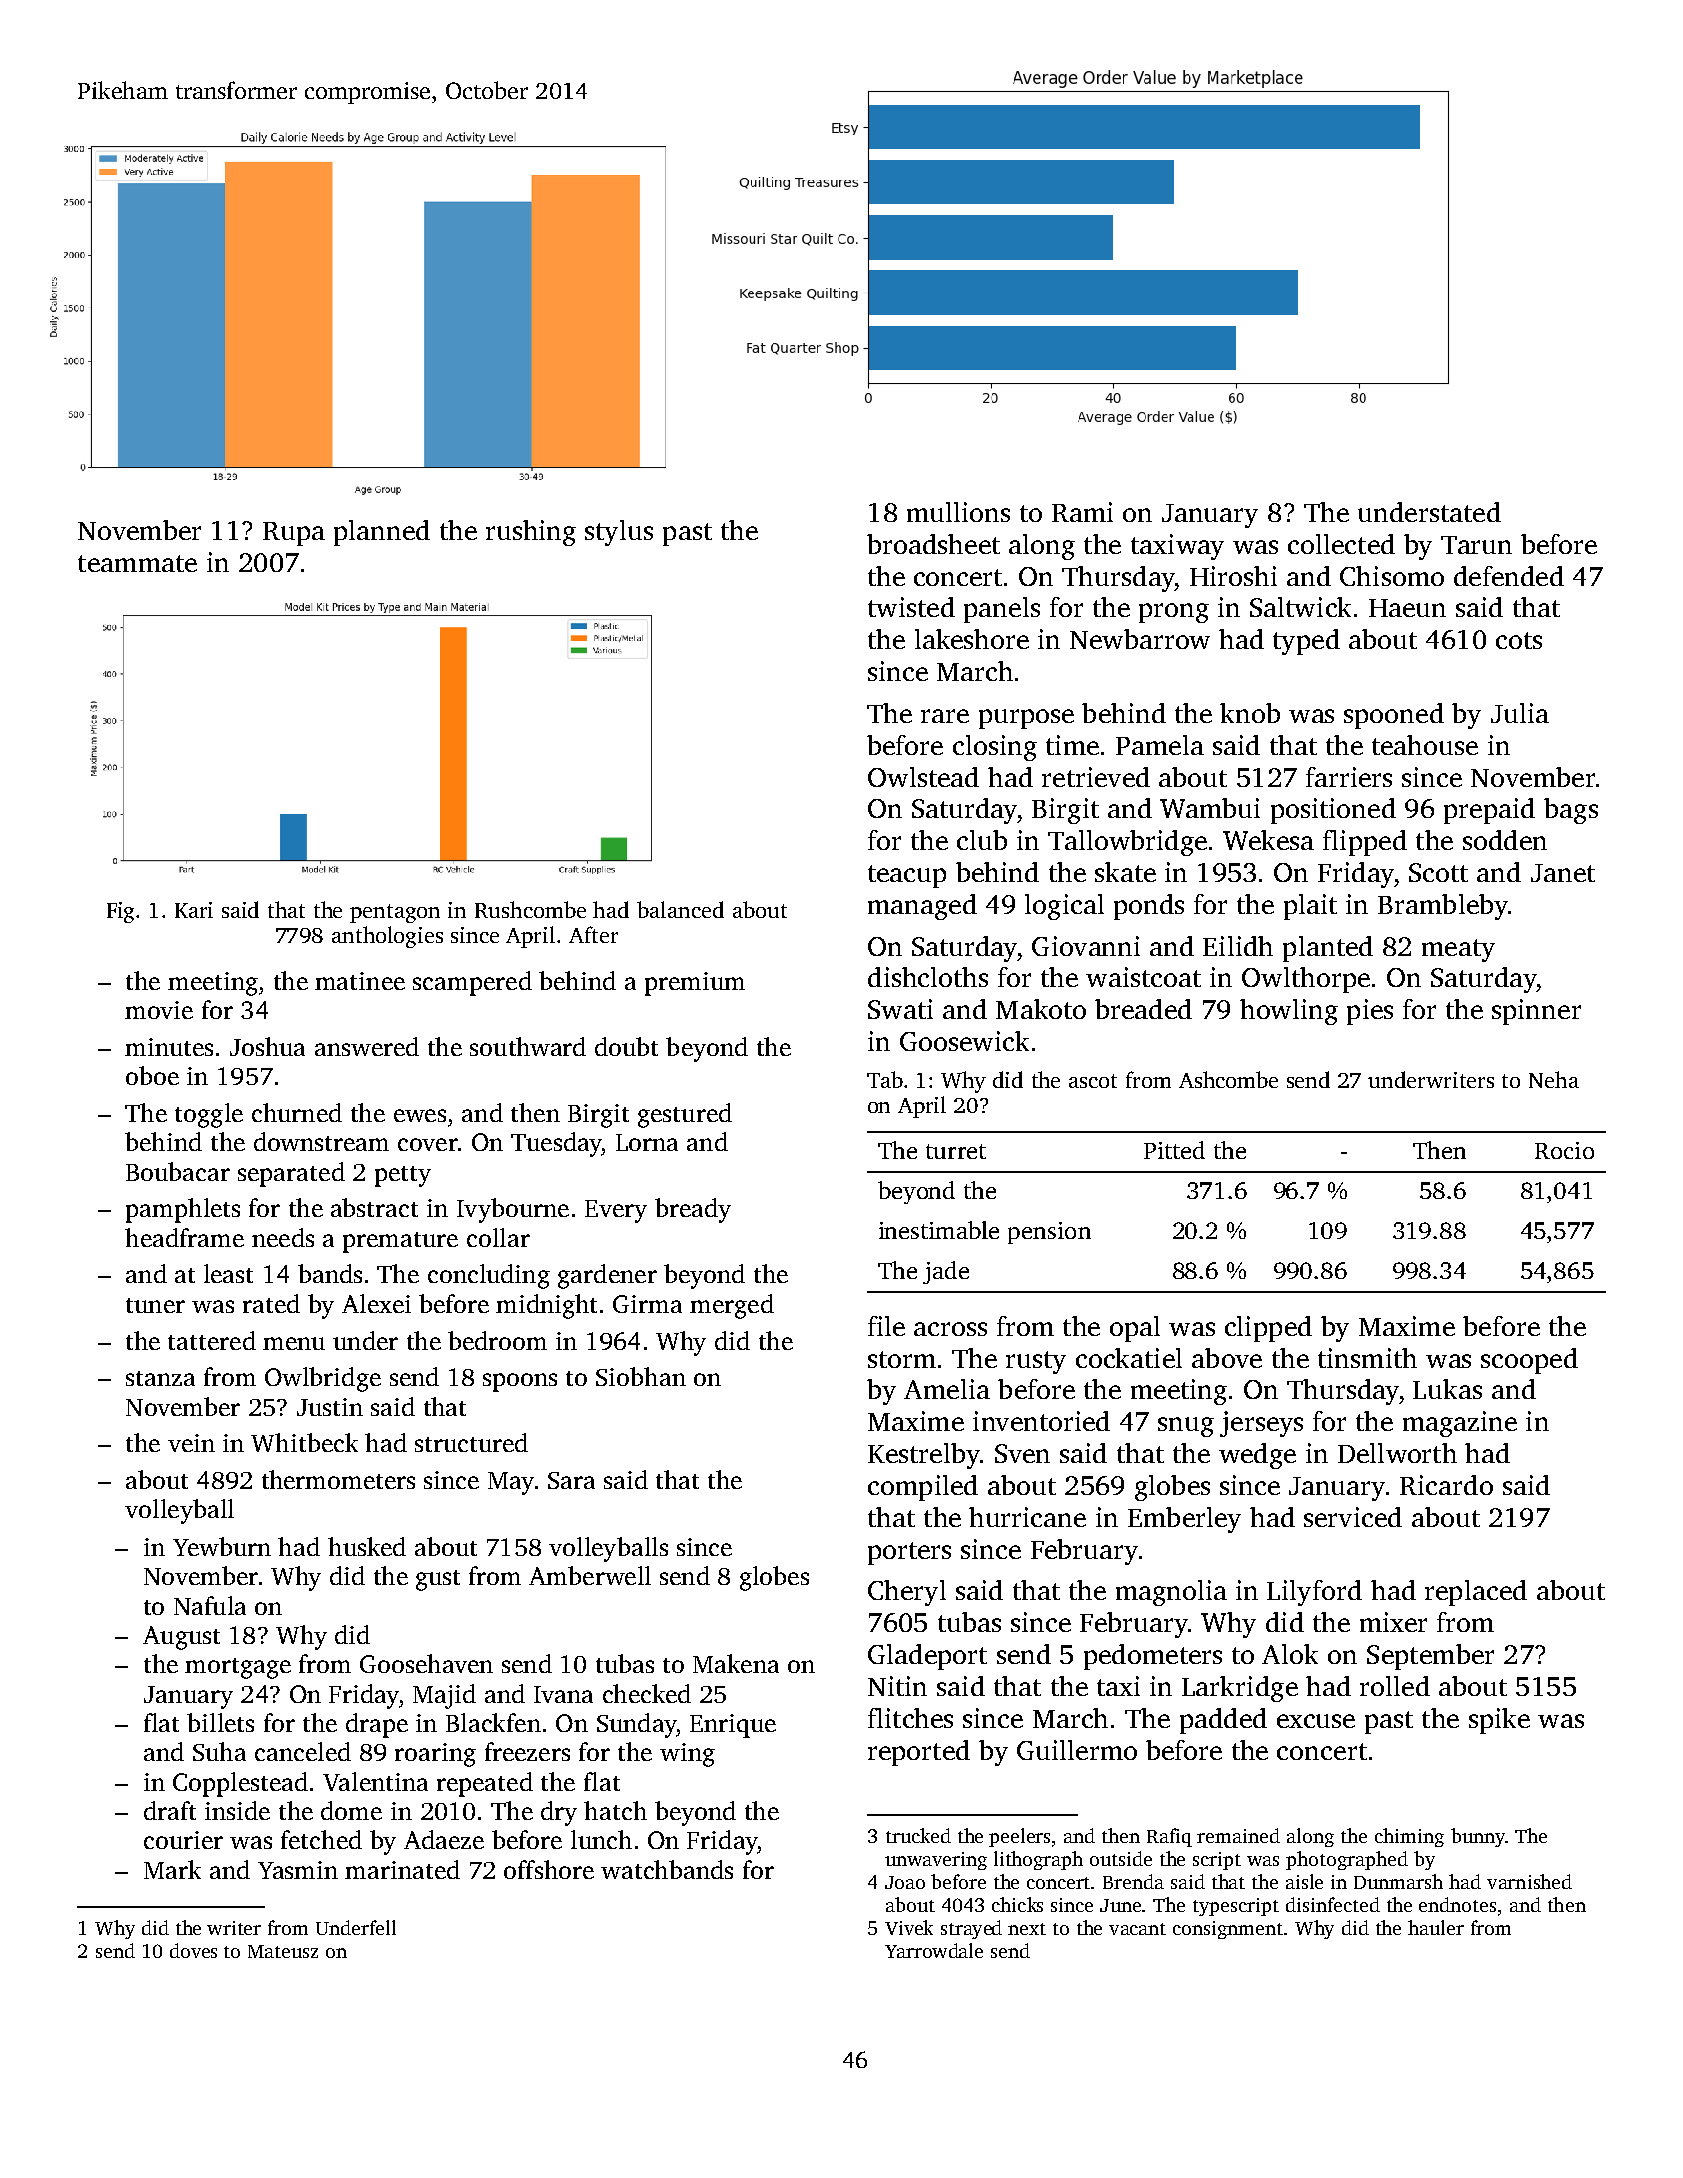 The width and height of the document is (1683, 2178). What do you see at coordinates (513, 1210) in the document?
I see `Ivybourne` at bounding box center [513, 1210].
